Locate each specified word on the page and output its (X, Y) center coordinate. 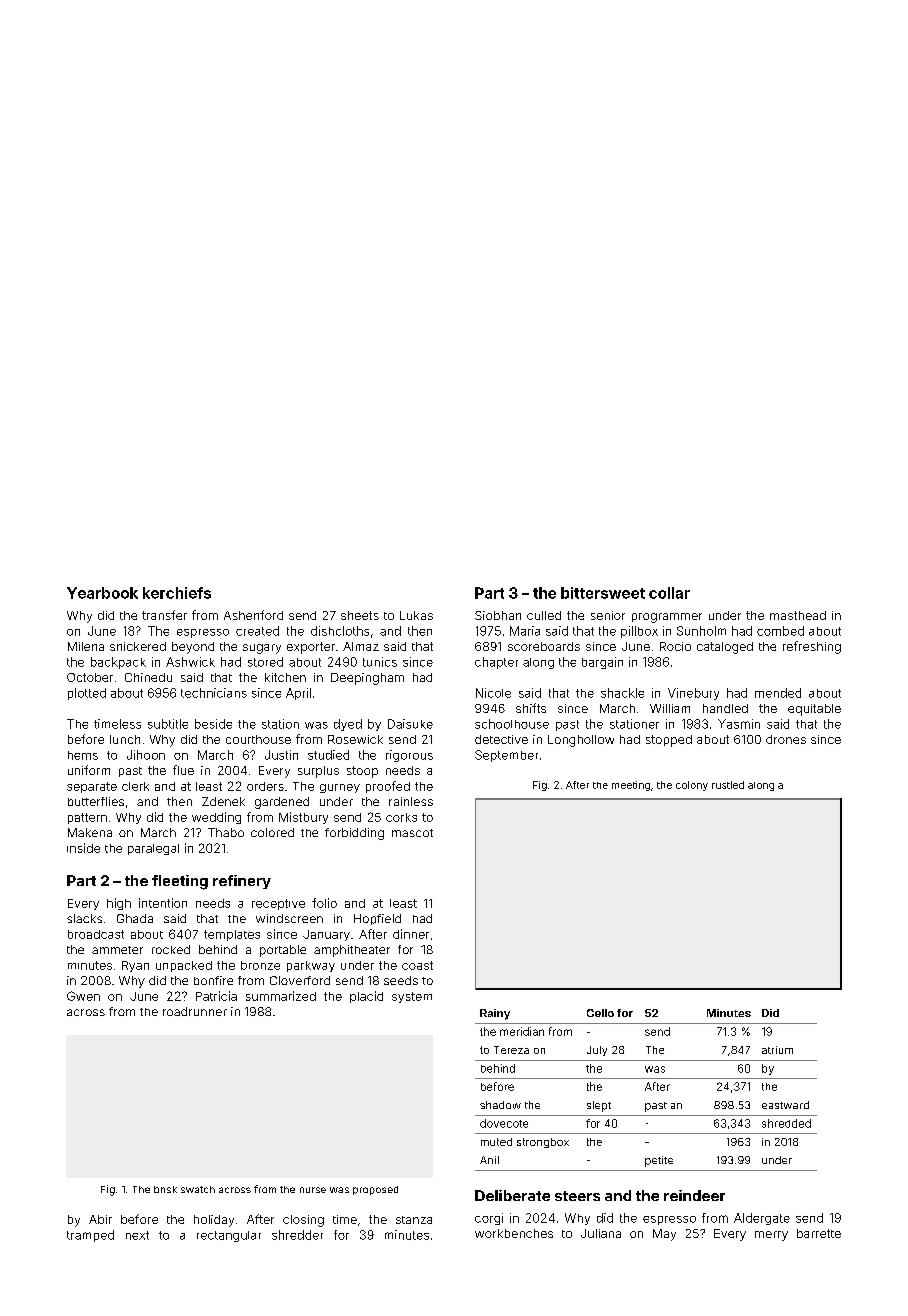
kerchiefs (177, 593)
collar (669, 593)
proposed (375, 1190)
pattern (87, 818)
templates (232, 935)
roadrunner (195, 1011)
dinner (411, 934)
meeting (631, 786)
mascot (412, 833)
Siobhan (498, 615)
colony (692, 786)
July (597, 1051)
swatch (198, 1189)
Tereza (511, 1050)
